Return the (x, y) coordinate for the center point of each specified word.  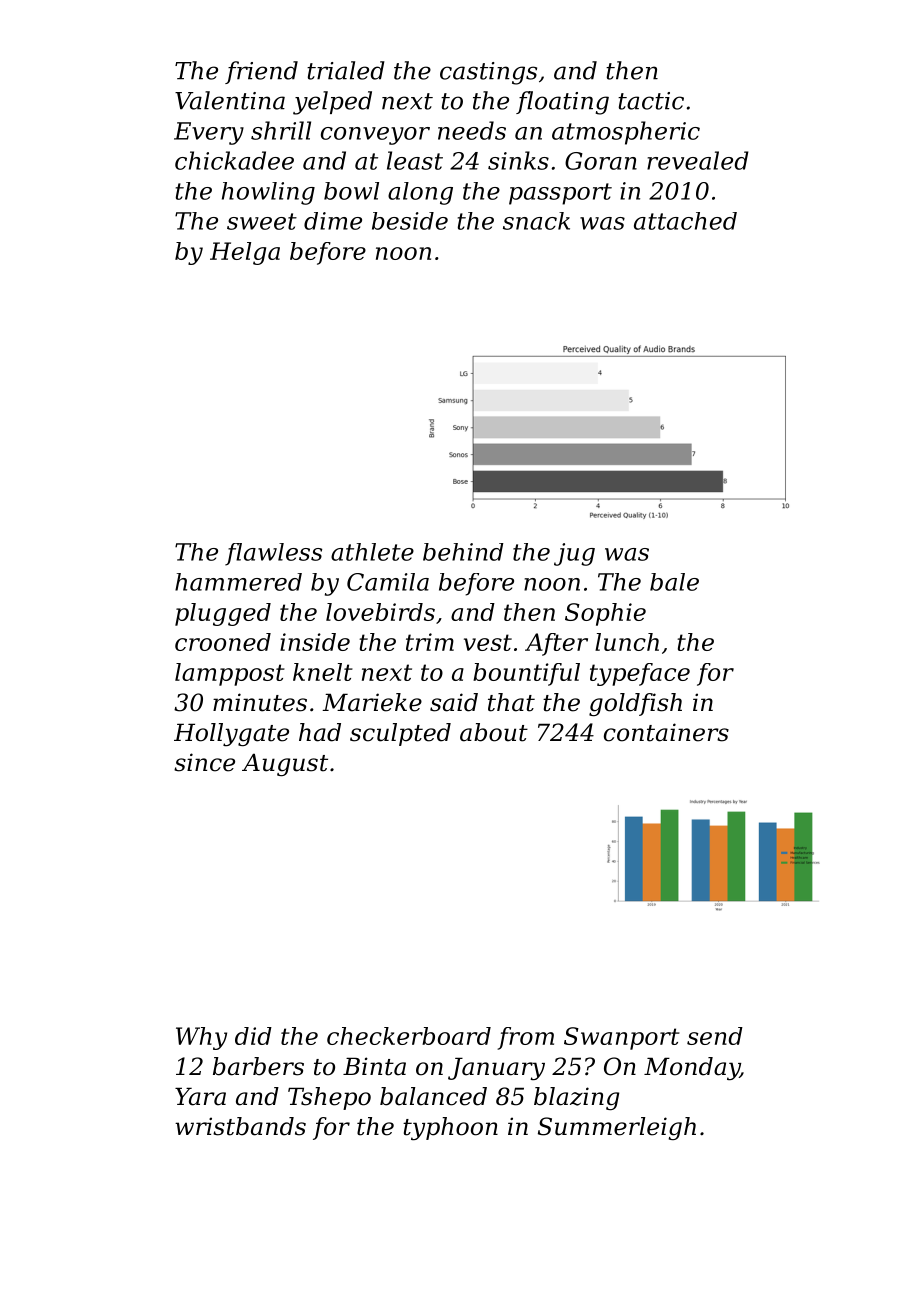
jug (574, 554)
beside (410, 221)
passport (560, 194)
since (204, 762)
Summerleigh (617, 1128)
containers (666, 732)
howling (268, 193)
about (494, 732)
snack (536, 221)
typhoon (450, 1129)
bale (674, 582)
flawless (273, 554)
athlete (372, 552)
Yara (200, 1096)
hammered (238, 582)
